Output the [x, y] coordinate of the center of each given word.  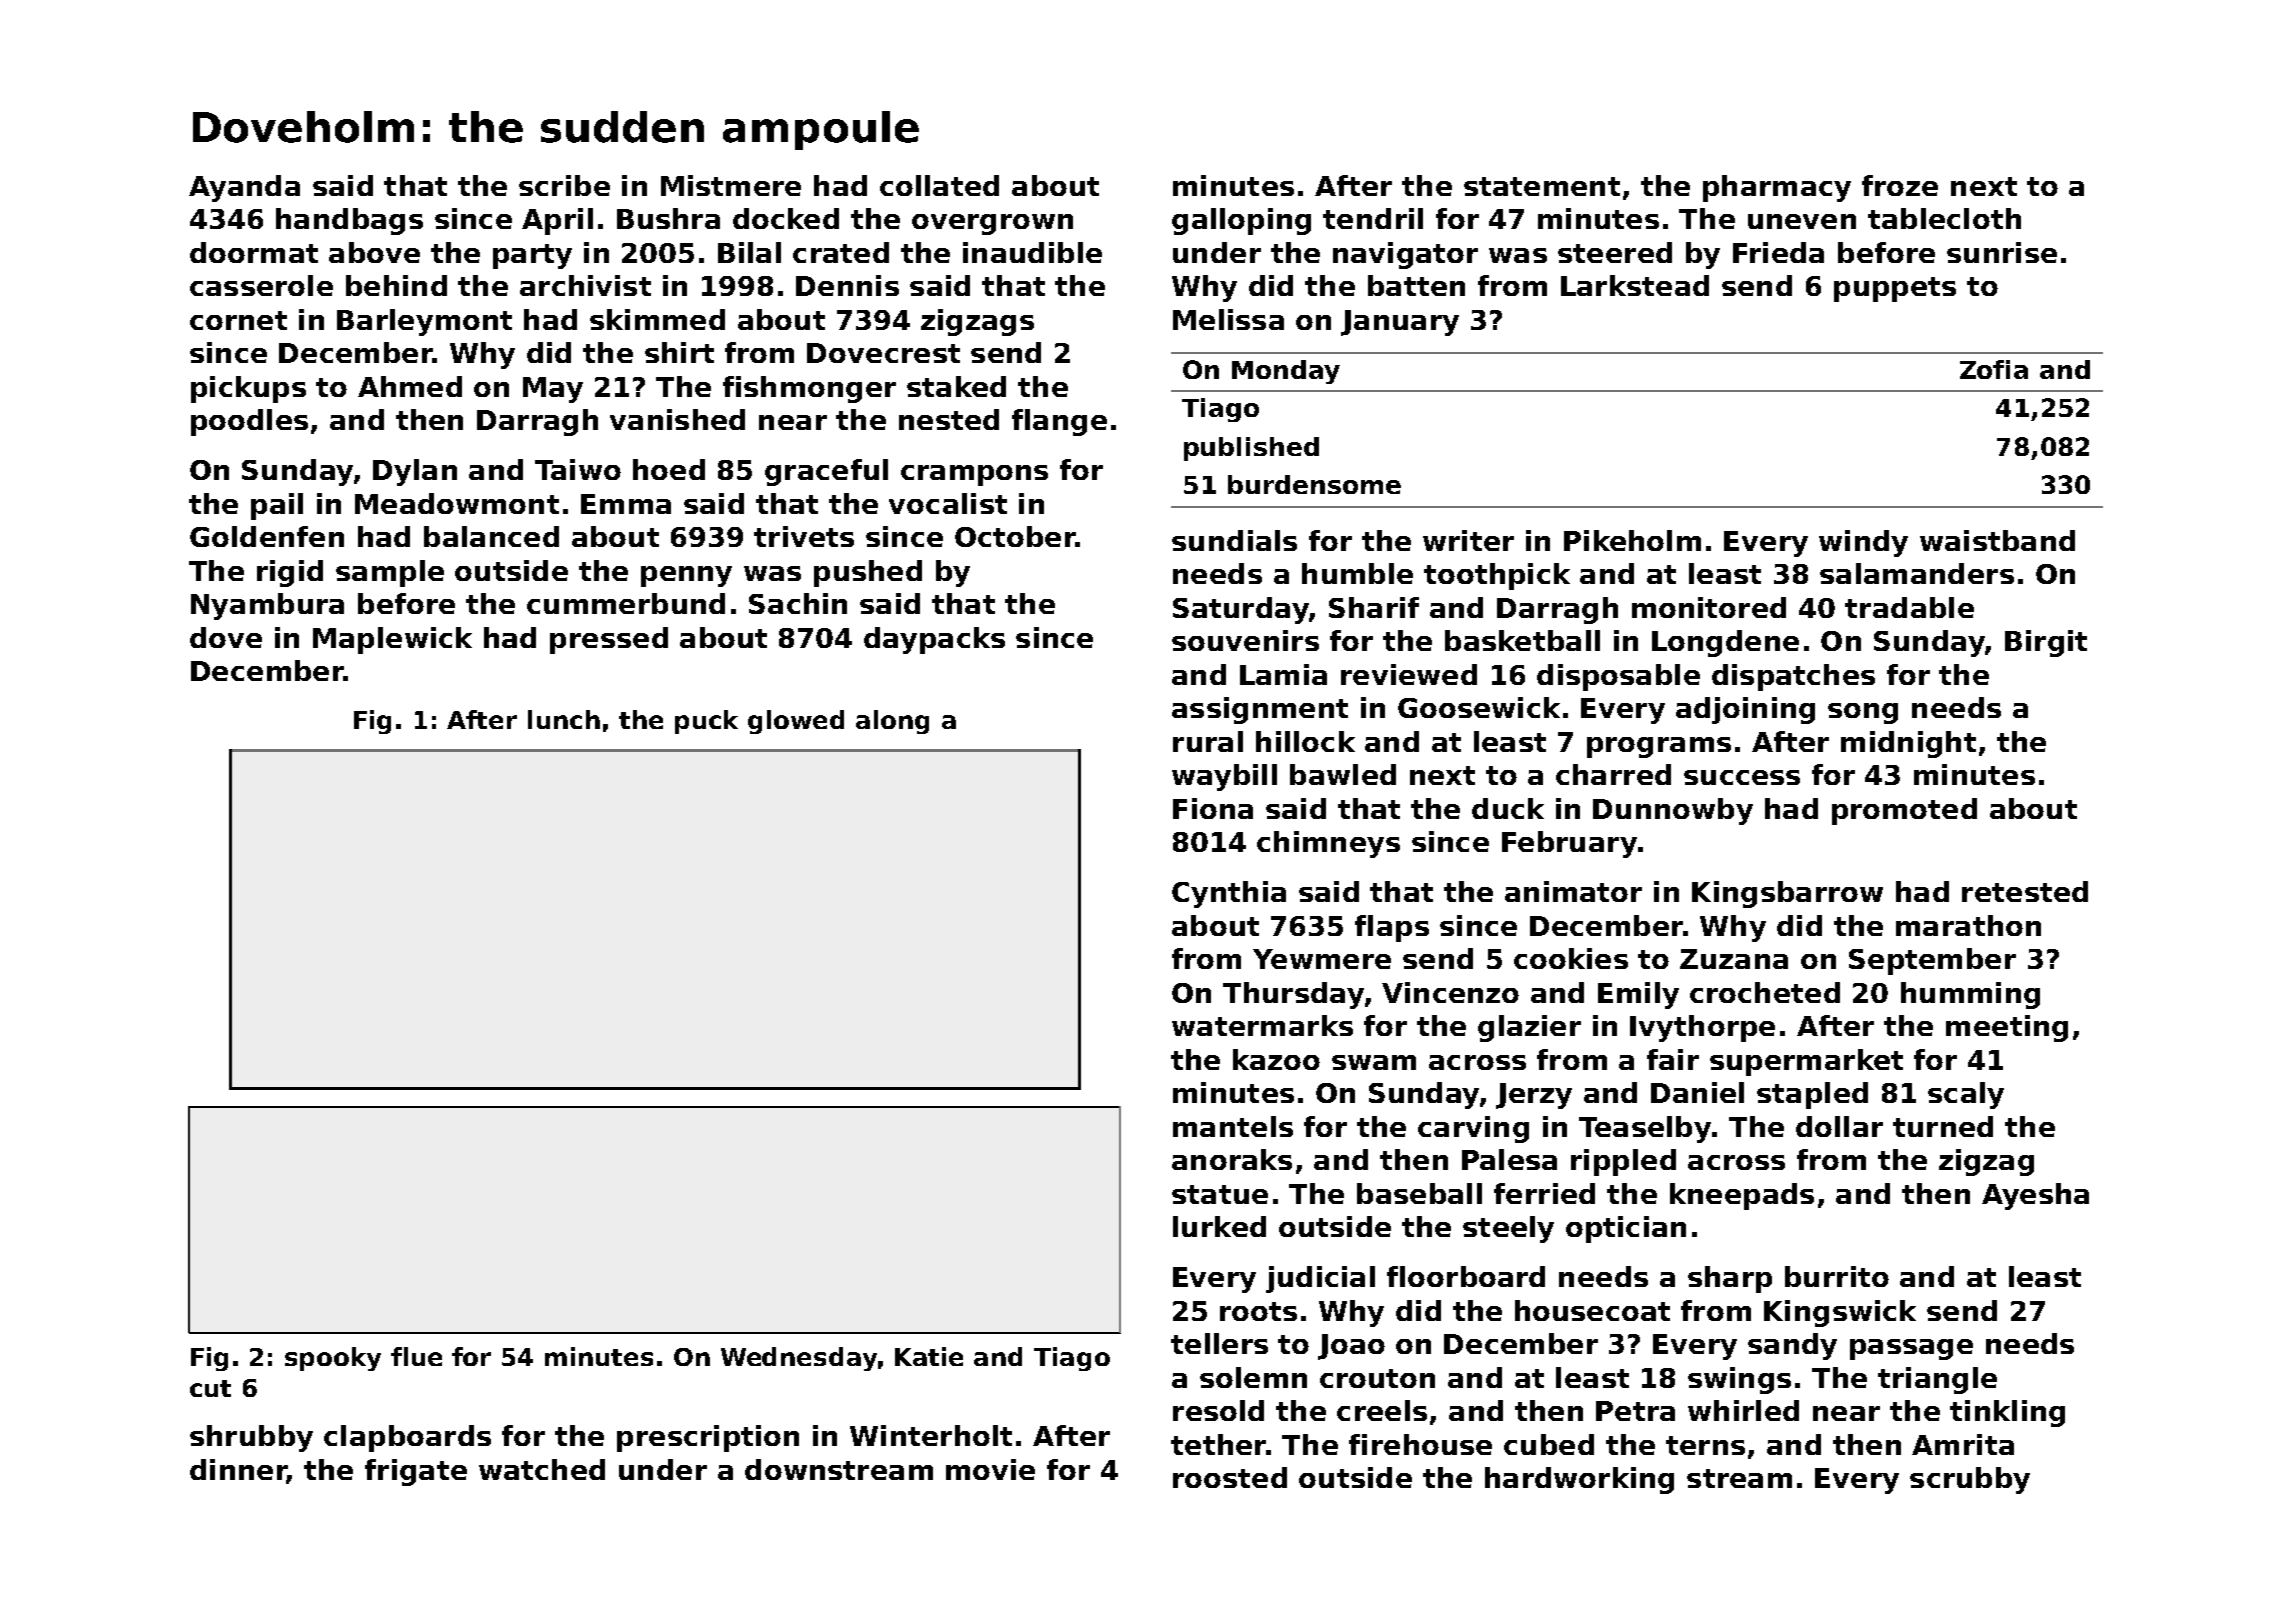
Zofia [1994, 369]
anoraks [1232, 1159]
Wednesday [799, 1359]
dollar [1839, 1126]
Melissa [1228, 319]
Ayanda [244, 188]
